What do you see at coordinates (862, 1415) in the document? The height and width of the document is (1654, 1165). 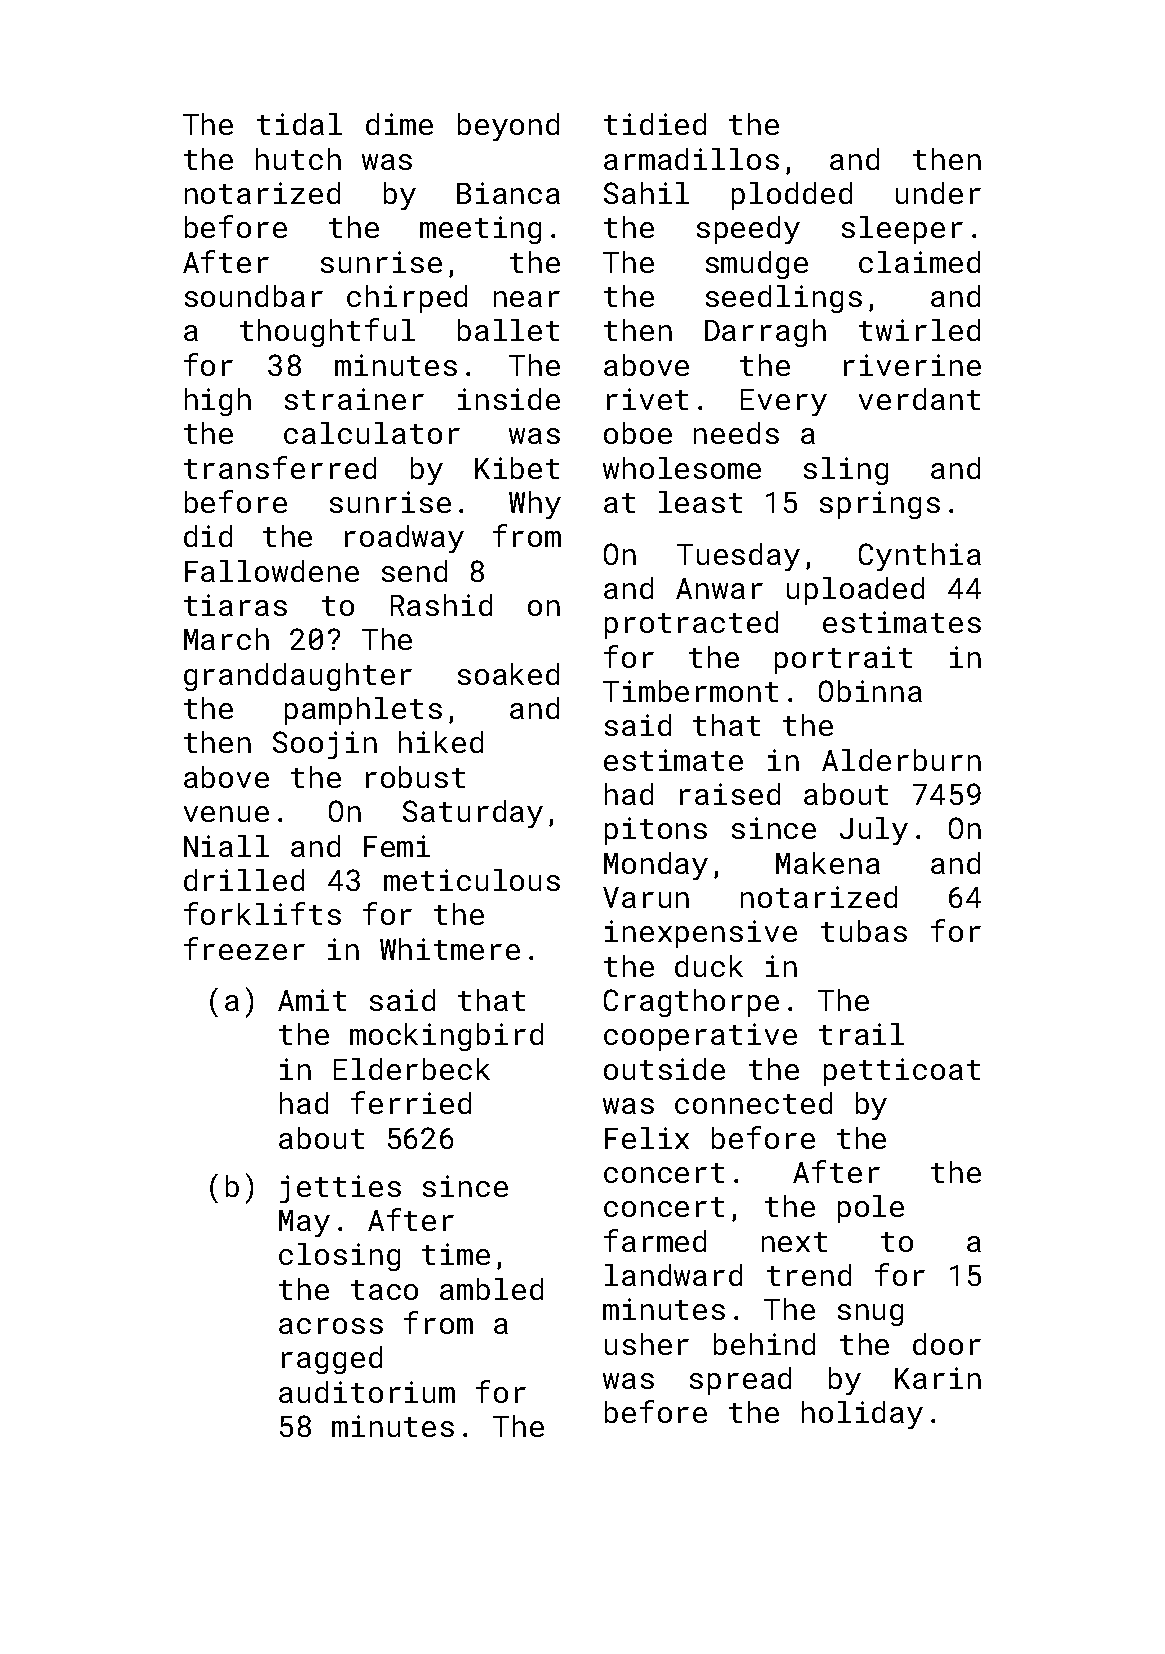 I see `holiday` at bounding box center [862, 1415].
